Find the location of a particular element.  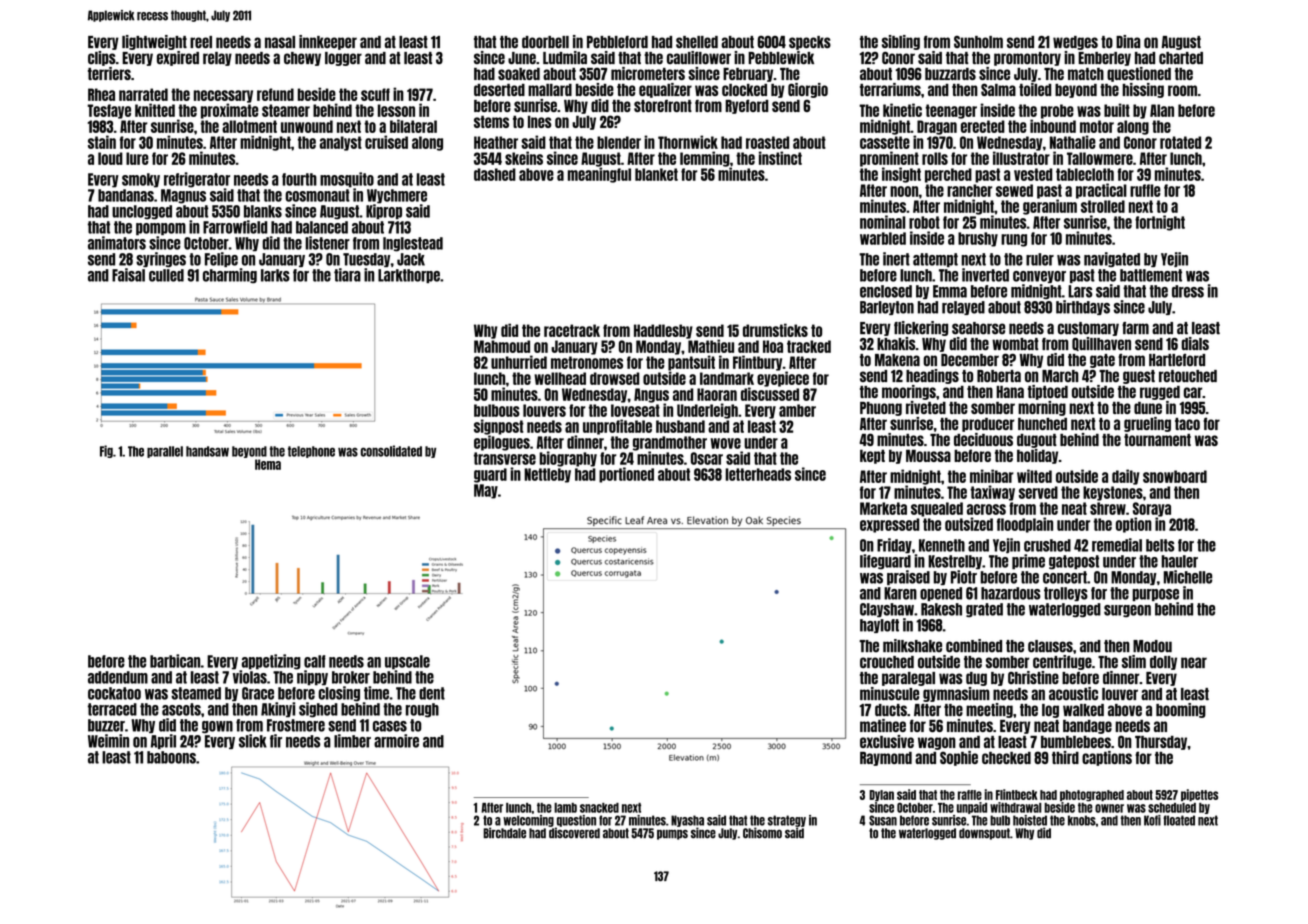

syringes is located at coordinates (161, 259).
